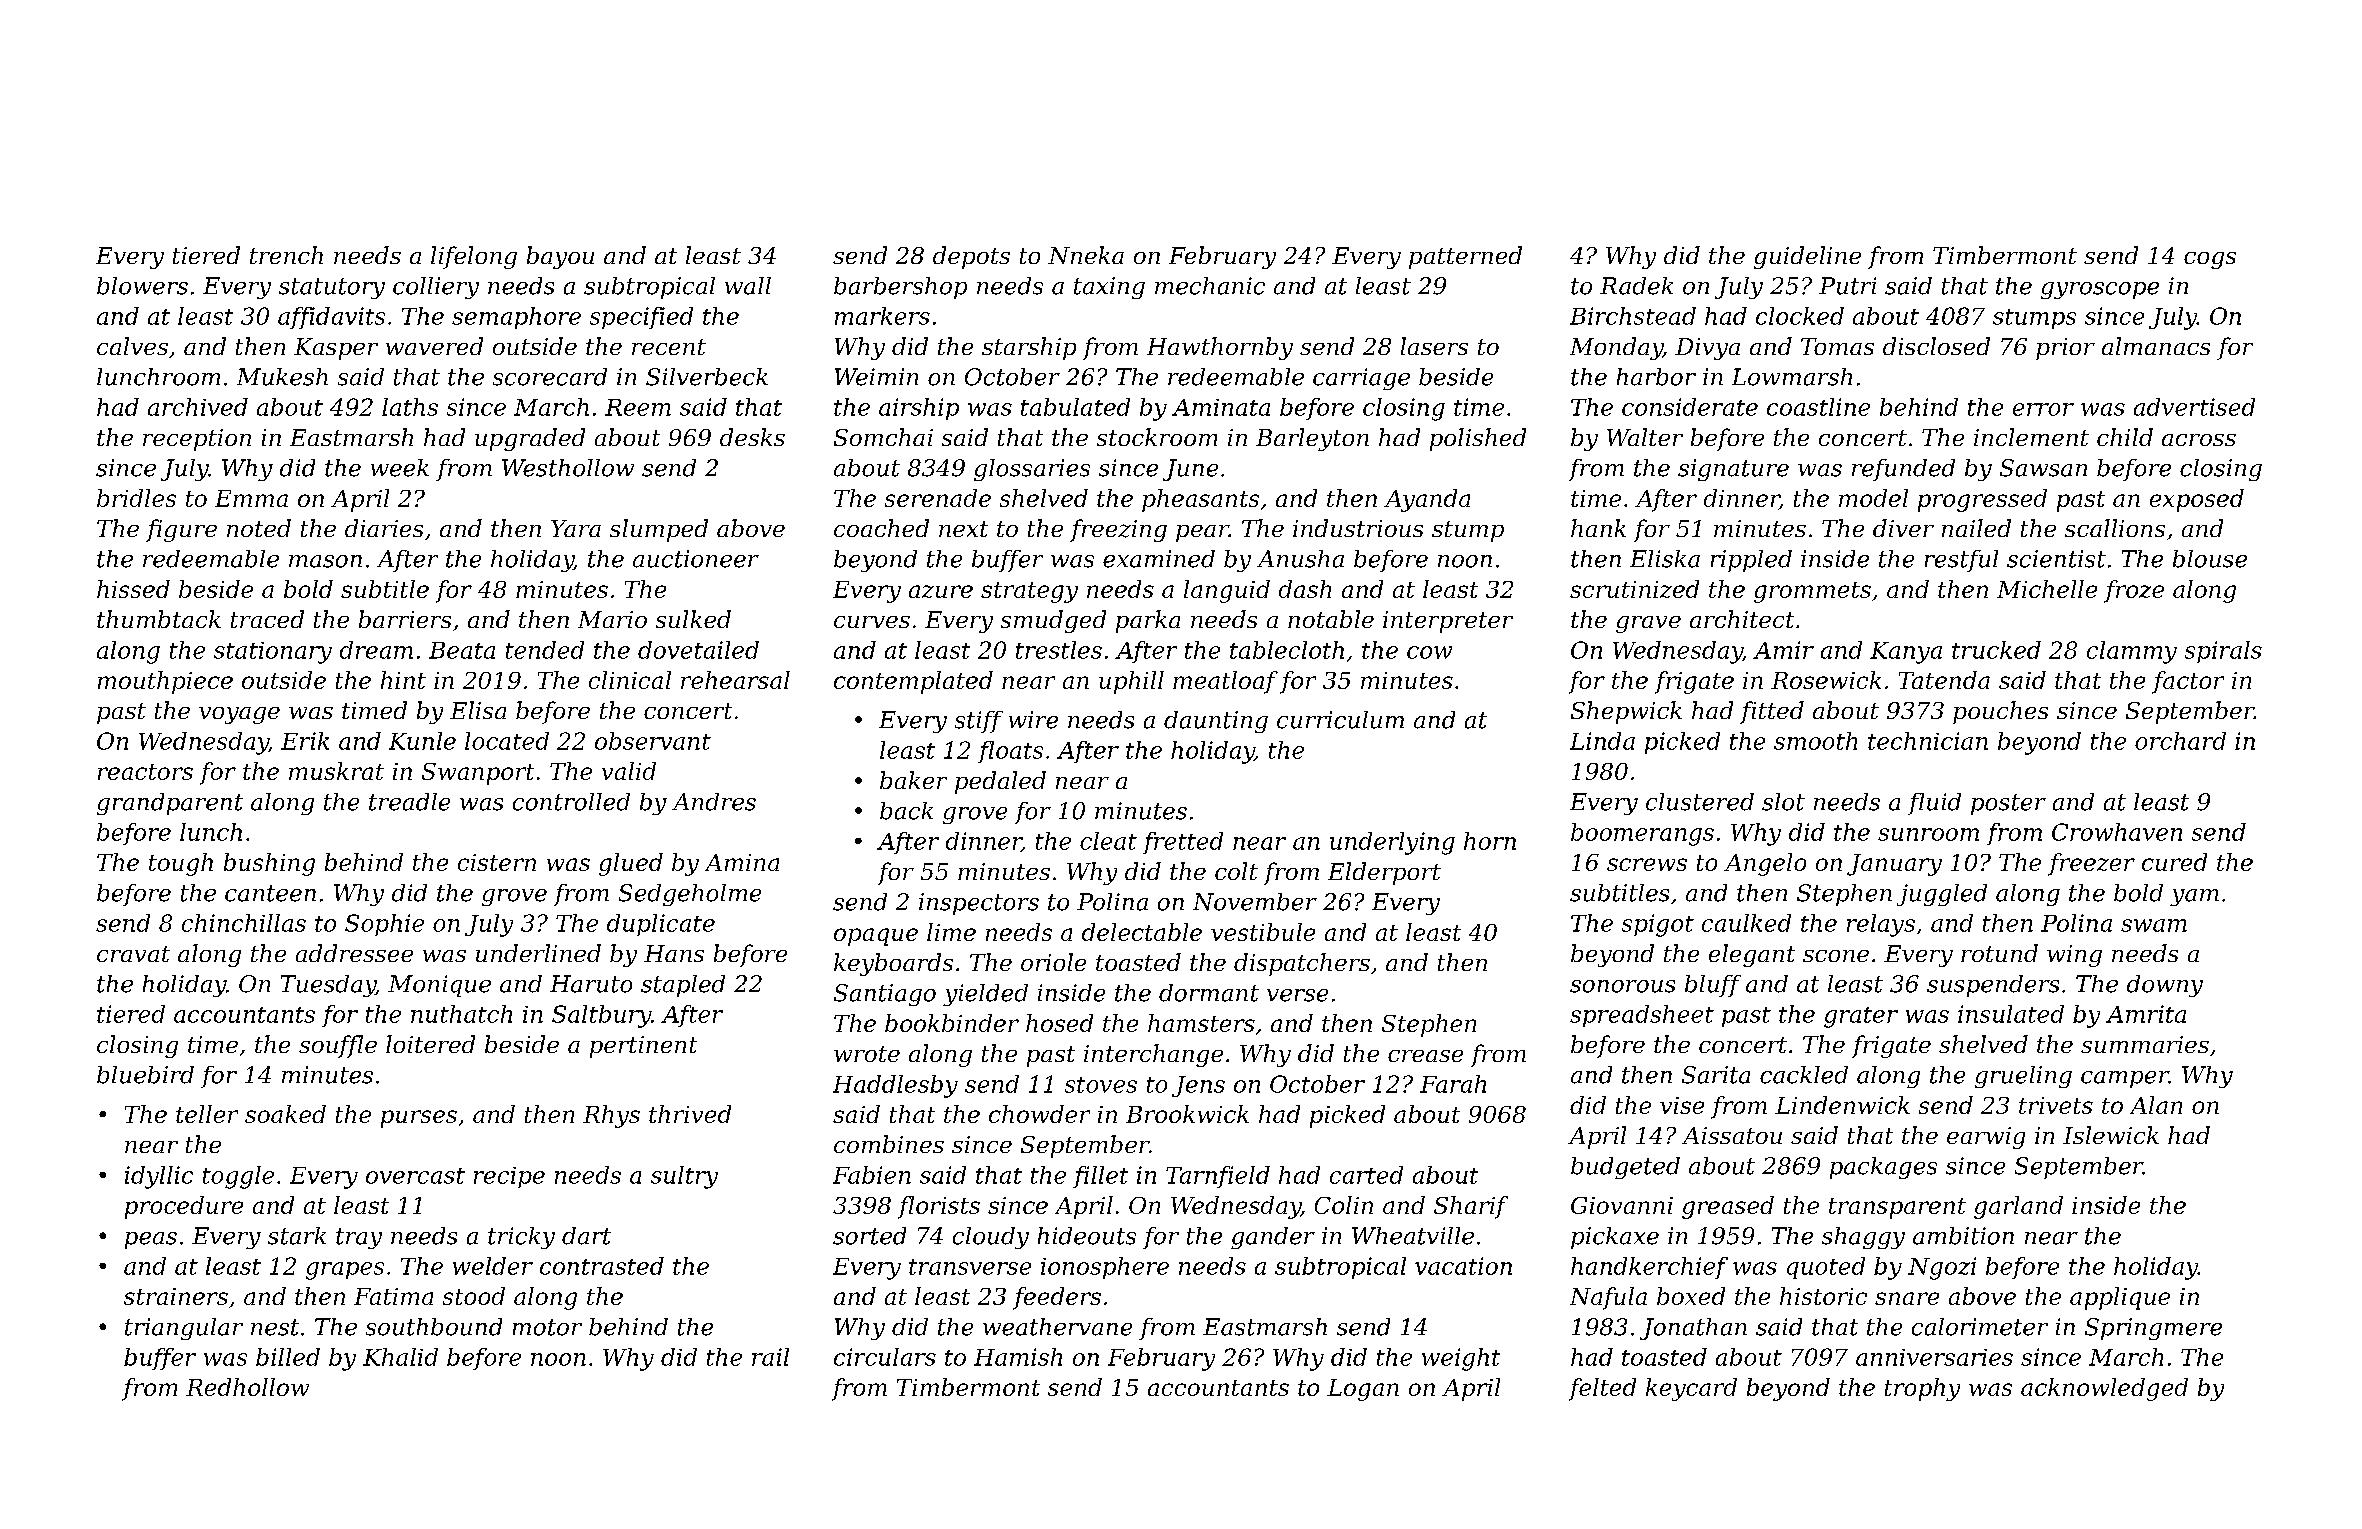  I want to click on guideline, so click(1807, 257).
